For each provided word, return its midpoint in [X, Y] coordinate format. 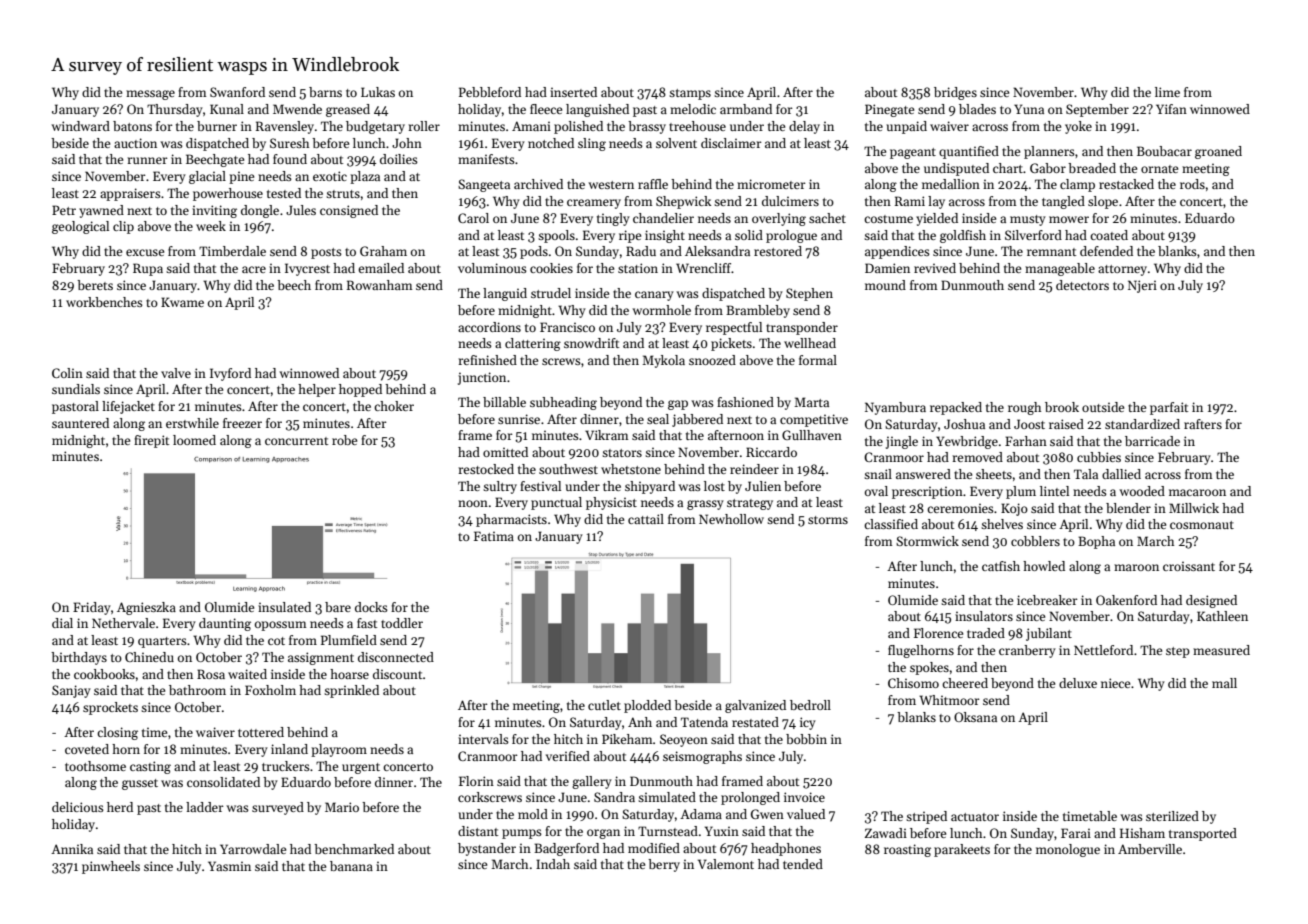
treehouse [697, 126]
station [638, 268]
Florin [476, 781]
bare [338, 607]
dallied [1121, 474]
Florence [938, 633]
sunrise [519, 419]
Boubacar [1164, 151]
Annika [72, 849]
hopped [360, 390]
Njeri [1142, 286]
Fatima [494, 536]
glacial [207, 177]
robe [344, 440]
